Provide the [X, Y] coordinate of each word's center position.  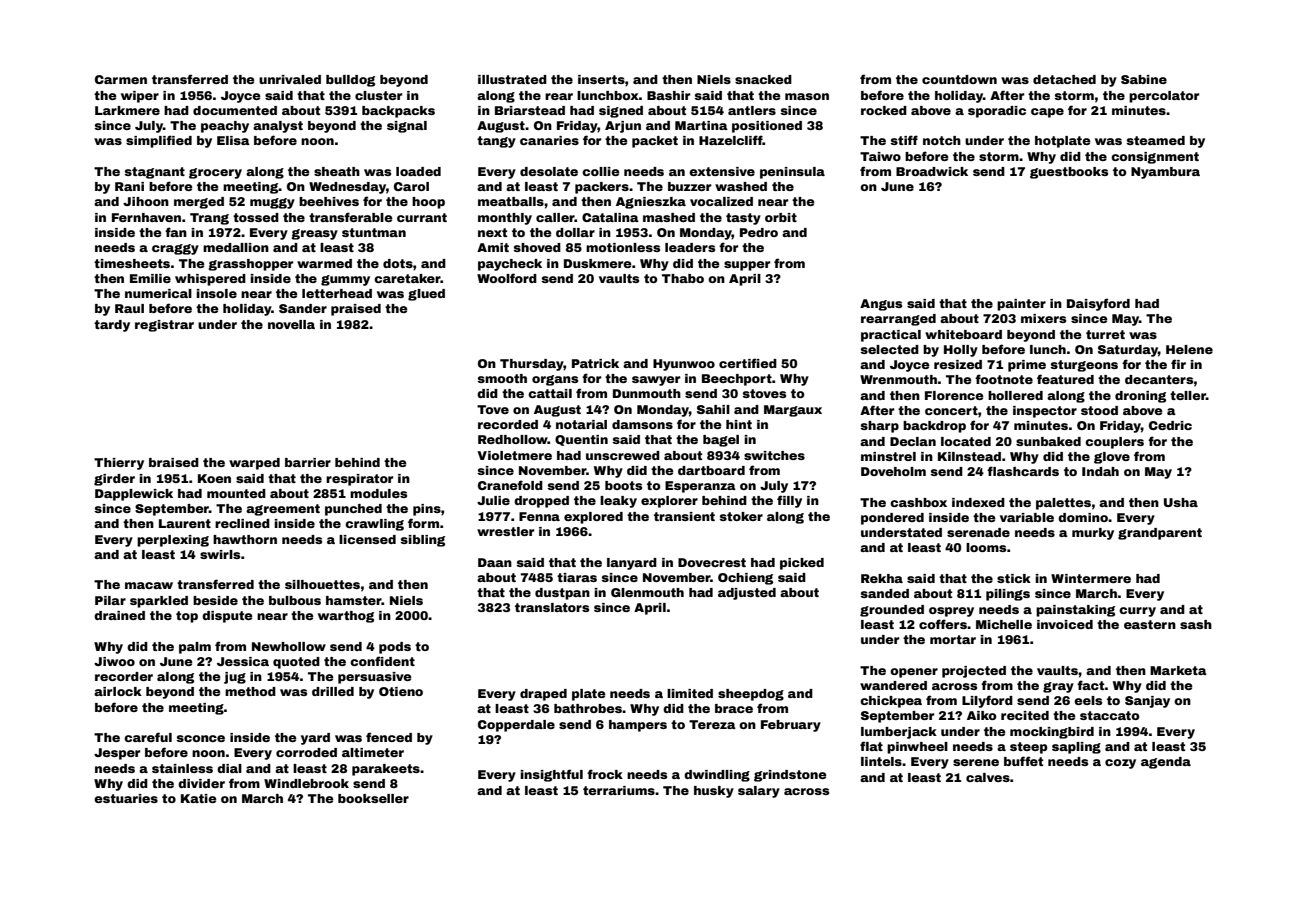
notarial [581, 424]
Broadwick [932, 171]
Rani [129, 186]
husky [714, 792]
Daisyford [1098, 304]
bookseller [373, 798]
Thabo [683, 278]
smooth [502, 378]
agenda [1166, 763]
